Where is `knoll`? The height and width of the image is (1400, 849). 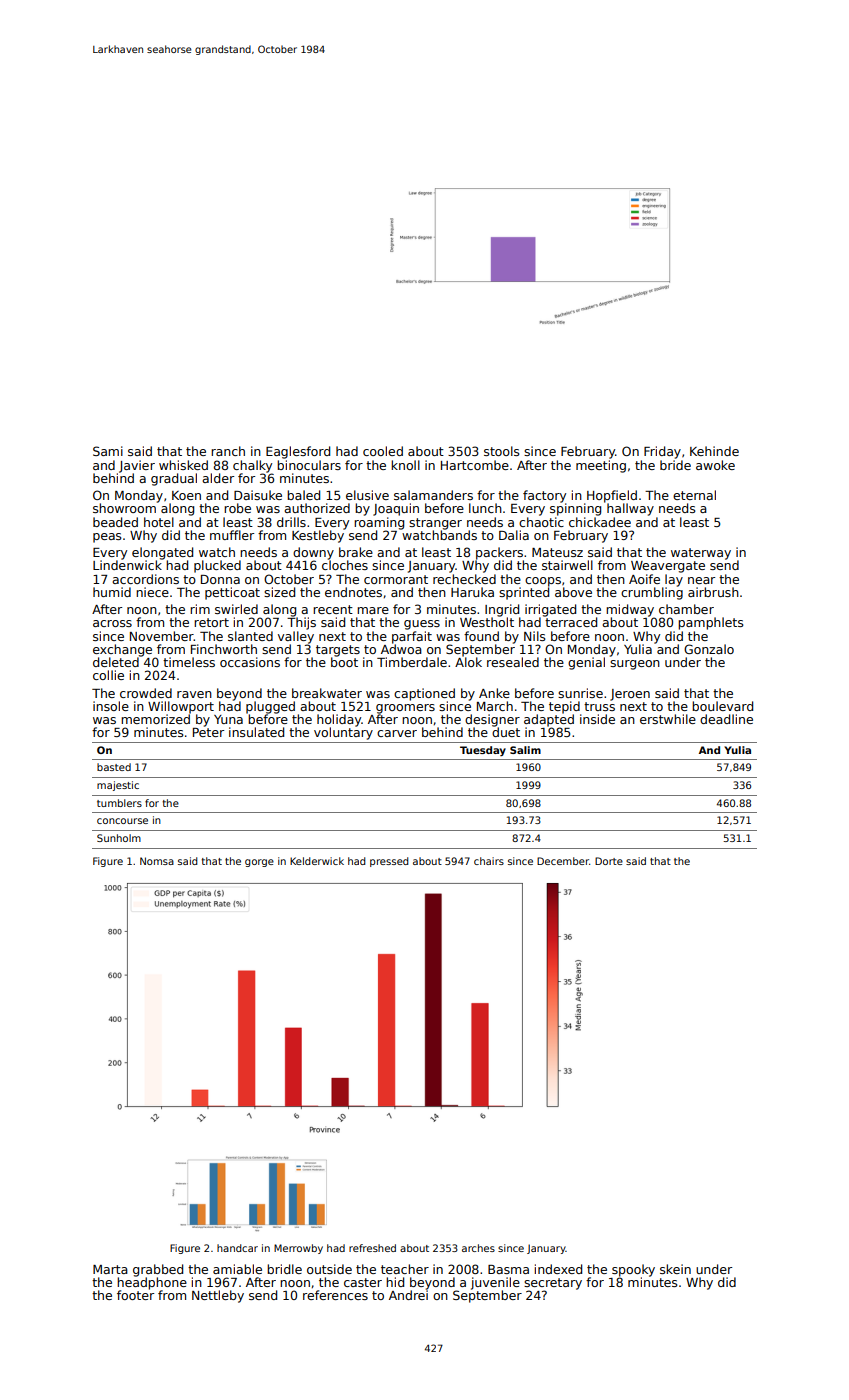
knoll is located at coordinates (405, 465).
